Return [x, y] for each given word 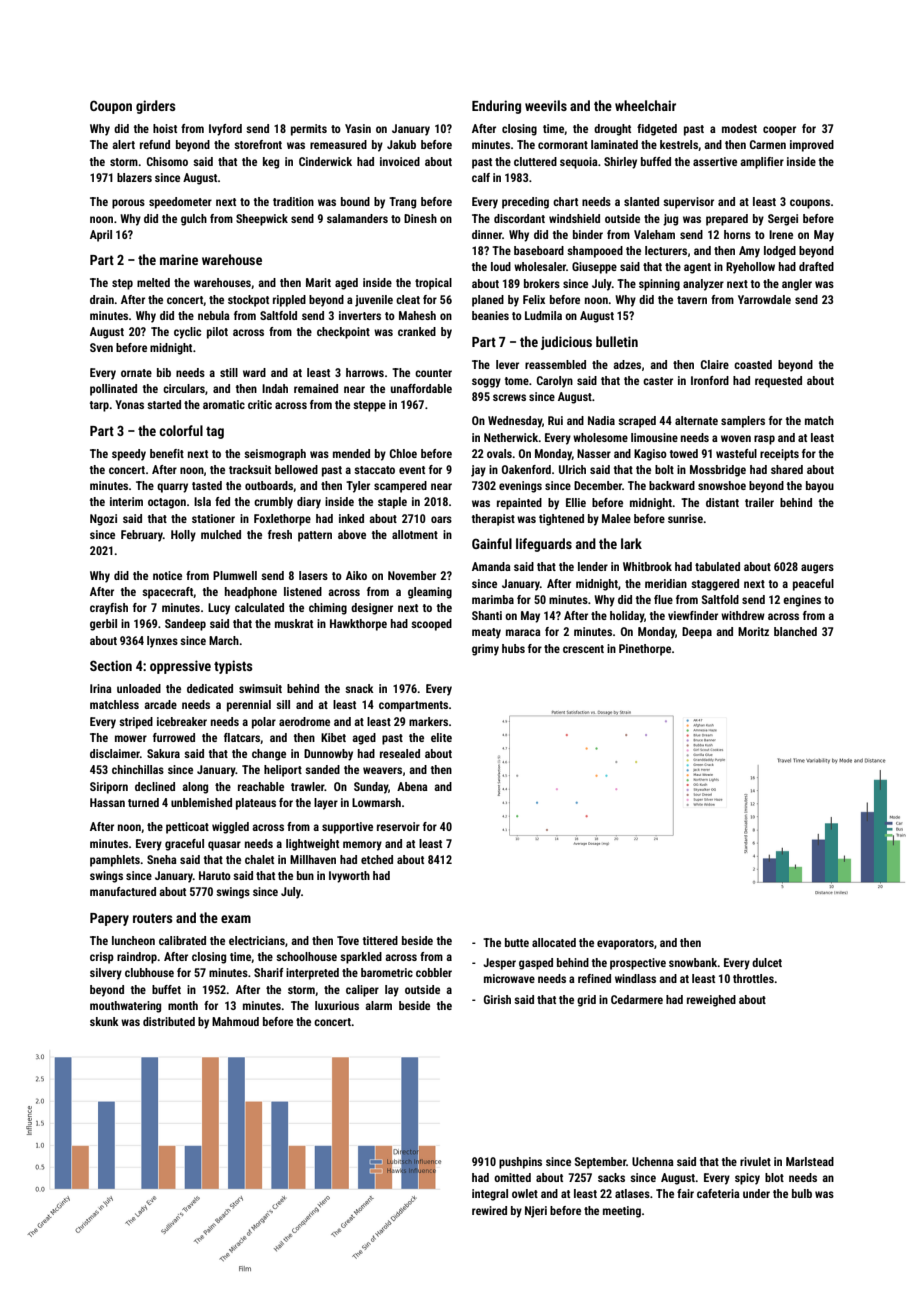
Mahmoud [235, 1021]
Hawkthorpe [358, 625]
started [164, 404]
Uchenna [653, 1161]
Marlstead [810, 1161]
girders [156, 107]
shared [787, 469]
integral [490, 1195]
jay [478, 471]
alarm [378, 1005]
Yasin [358, 128]
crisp [102, 958]
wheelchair [645, 105]
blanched [795, 631]
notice [167, 575]
